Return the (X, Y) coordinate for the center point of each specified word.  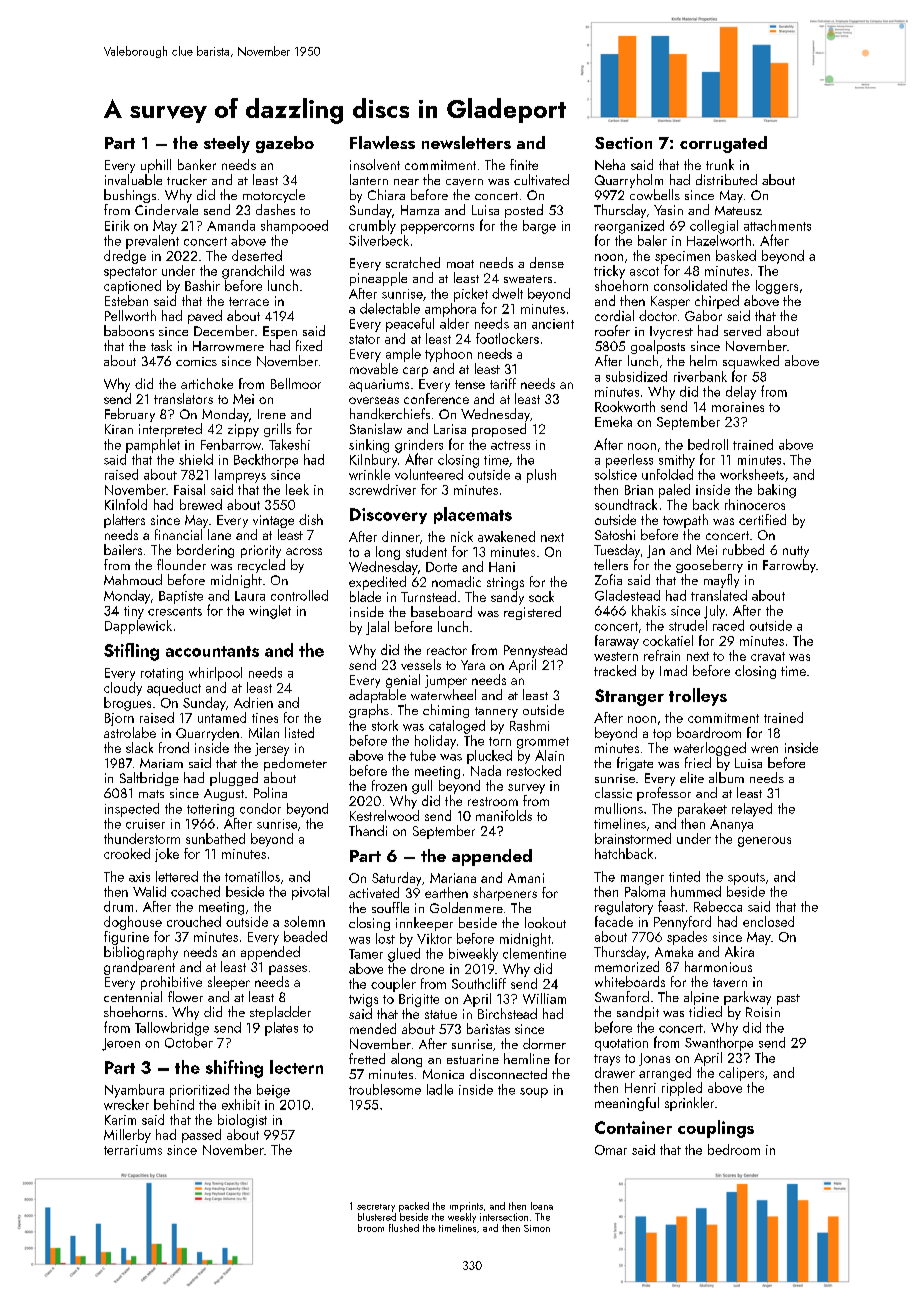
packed (414, 1207)
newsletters (466, 142)
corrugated (723, 144)
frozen (389, 785)
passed (201, 1136)
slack (139, 747)
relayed (752, 810)
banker (197, 164)
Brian (639, 490)
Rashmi (529, 725)
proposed (499, 430)
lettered (177, 876)
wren (764, 749)
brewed (201, 504)
